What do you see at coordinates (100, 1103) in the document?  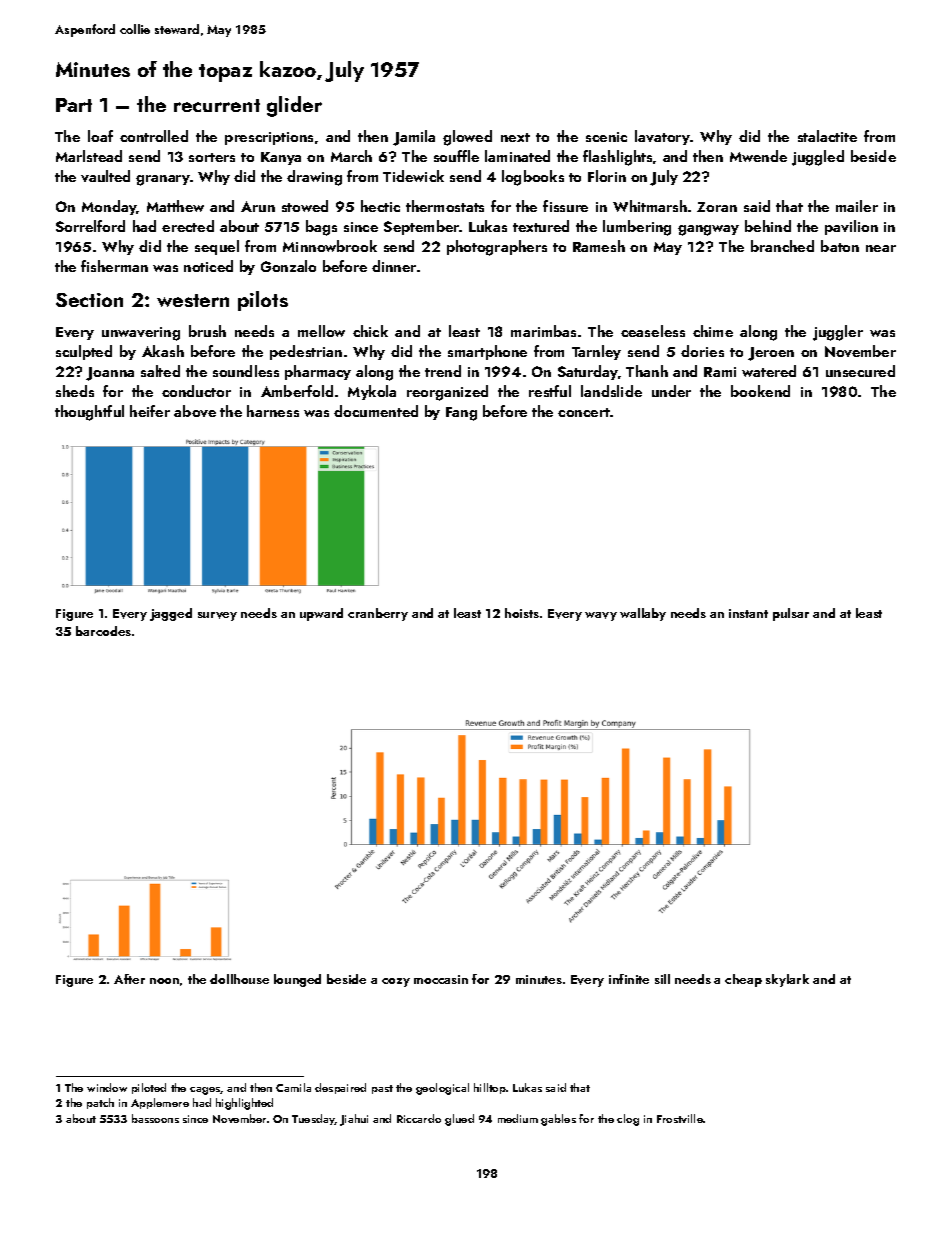 I see `patch` at bounding box center [100, 1103].
